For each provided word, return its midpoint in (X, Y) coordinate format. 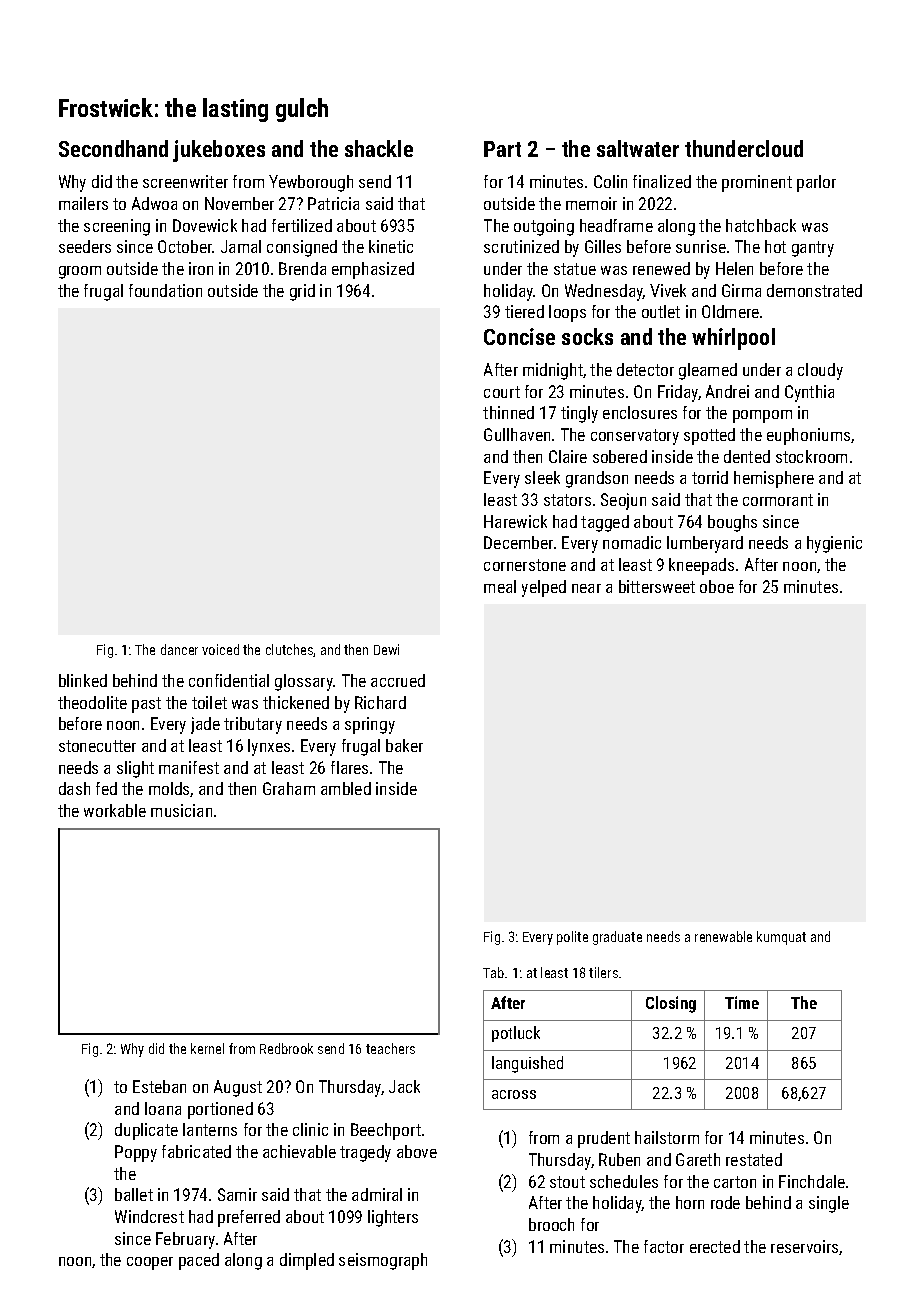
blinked (83, 680)
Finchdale (812, 1181)
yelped (544, 588)
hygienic (834, 544)
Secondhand (113, 148)
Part (502, 149)
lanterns (210, 1129)
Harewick (515, 521)
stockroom (811, 456)
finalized (662, 181)
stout (567, 1182)
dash (74, 788)
